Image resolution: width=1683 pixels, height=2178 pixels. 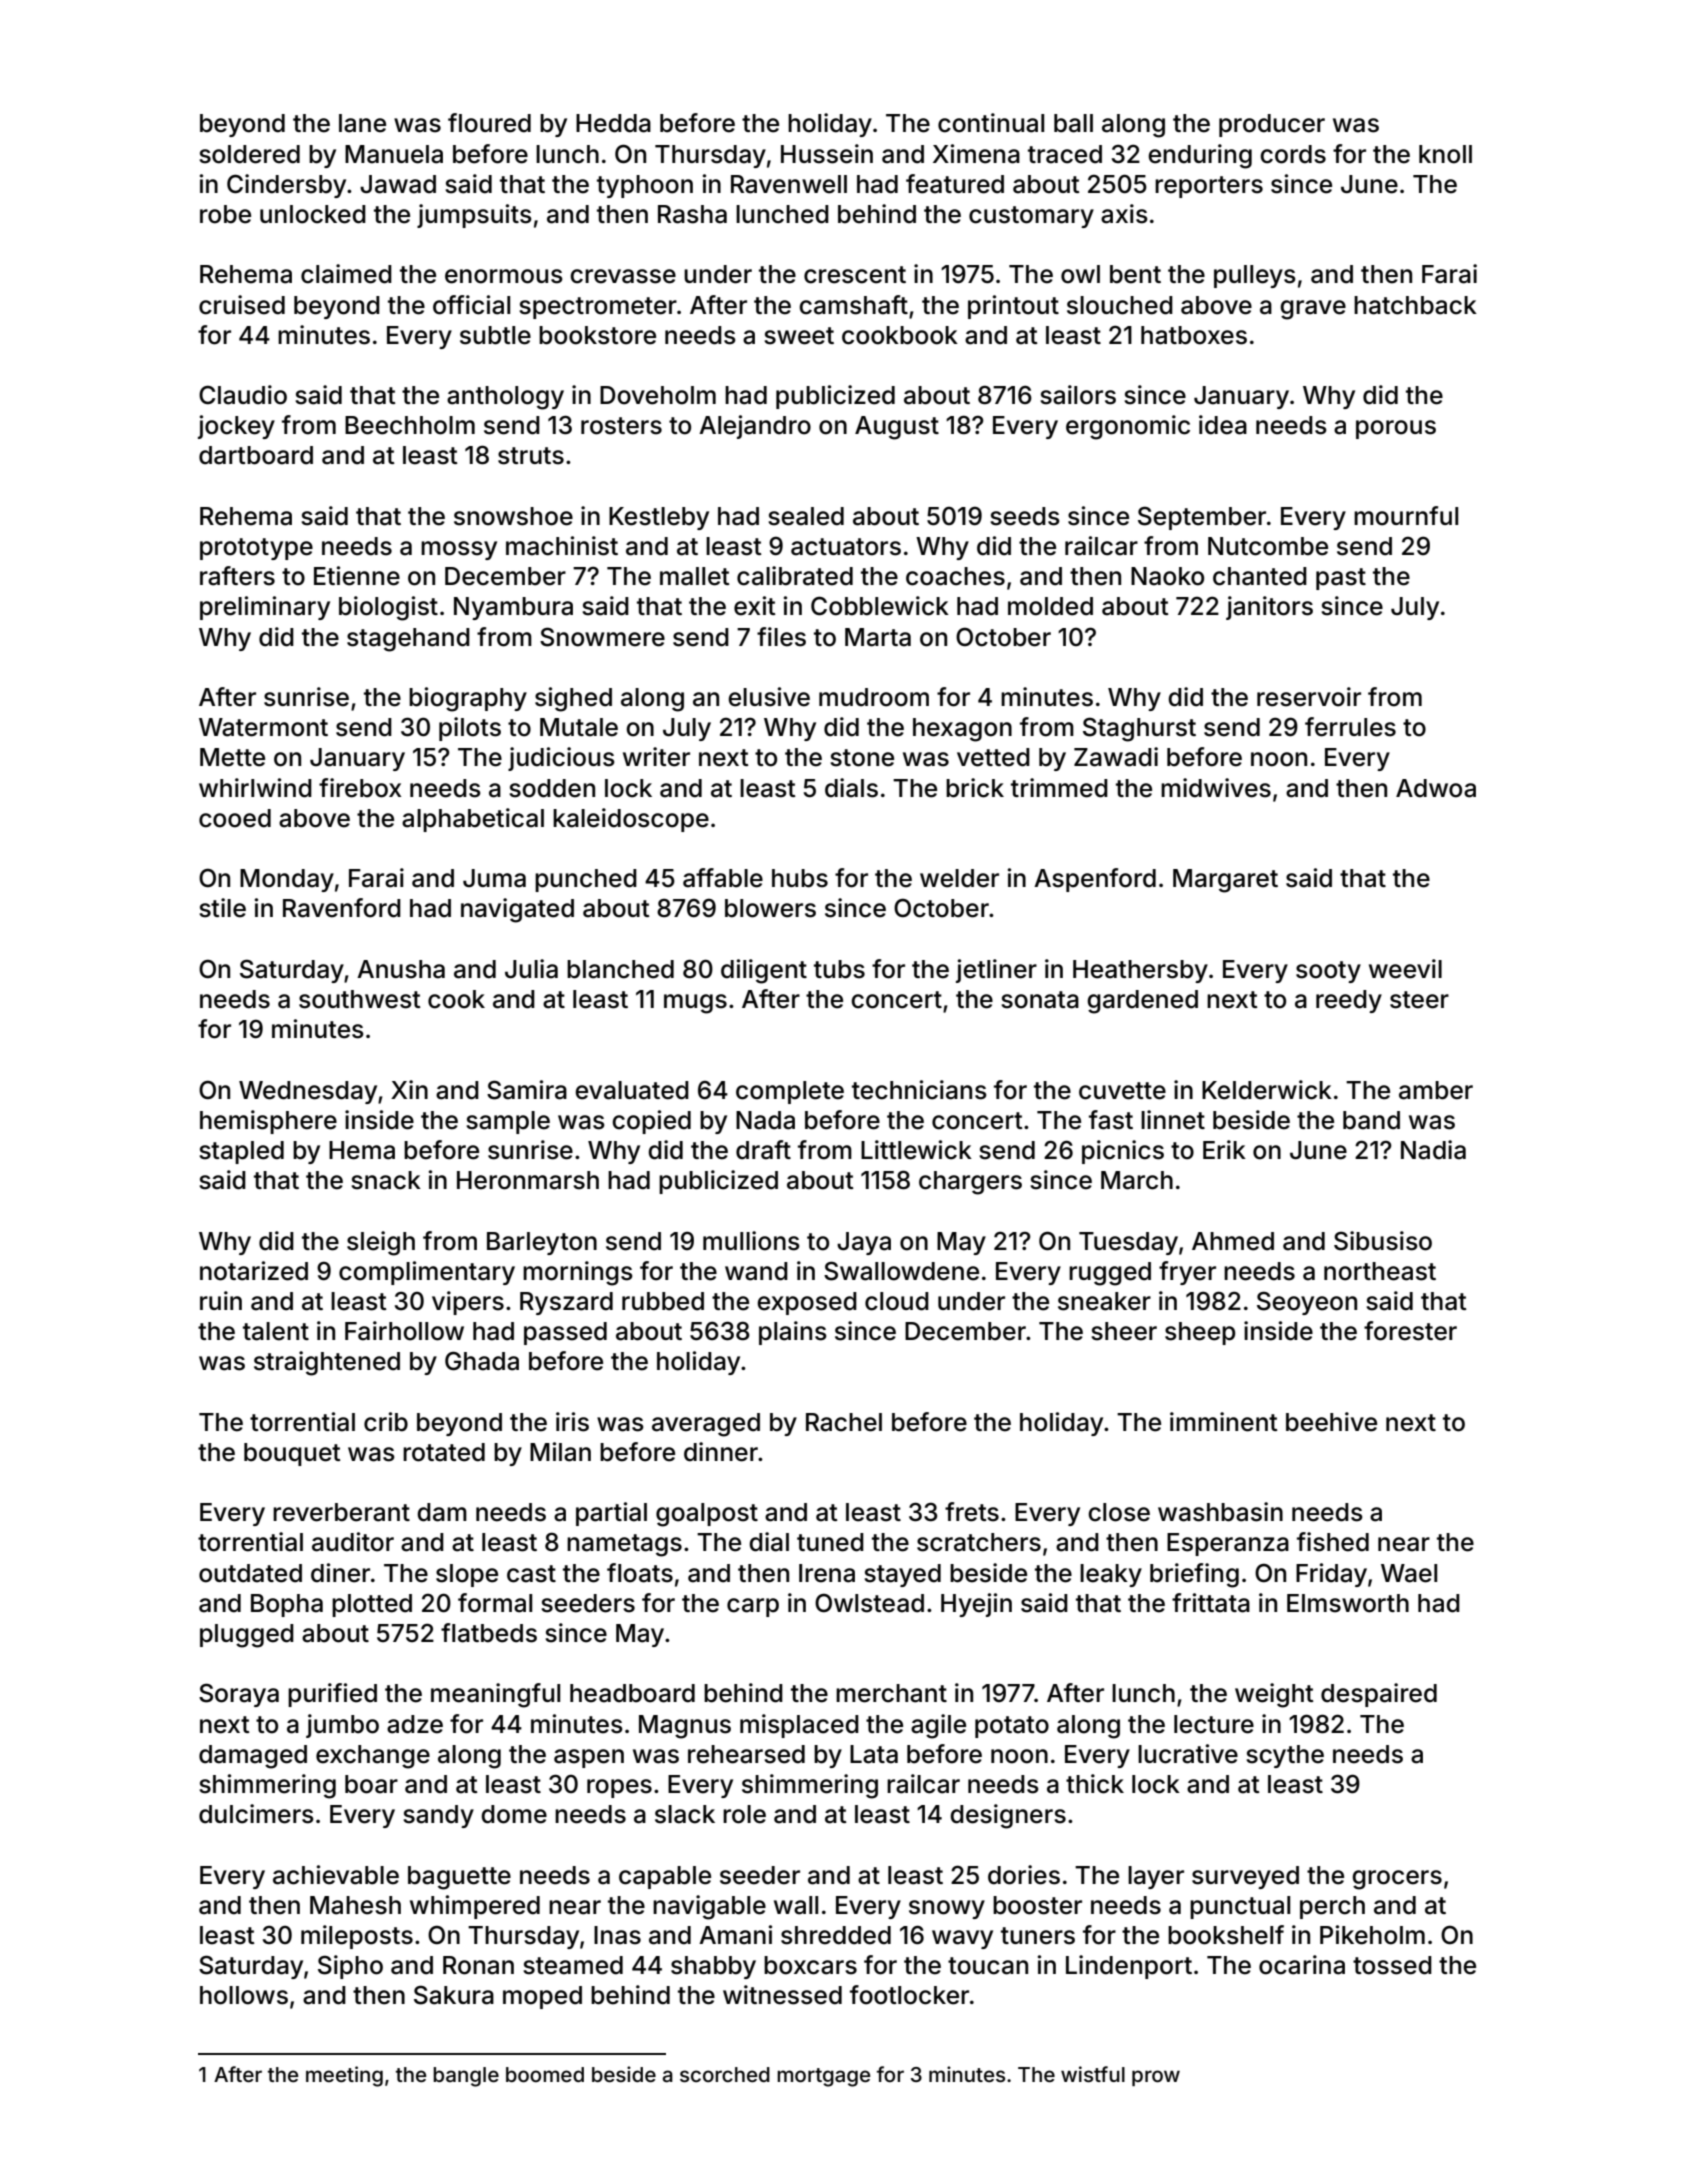 I want to click on cloud, so click(x=897, y=1301).
